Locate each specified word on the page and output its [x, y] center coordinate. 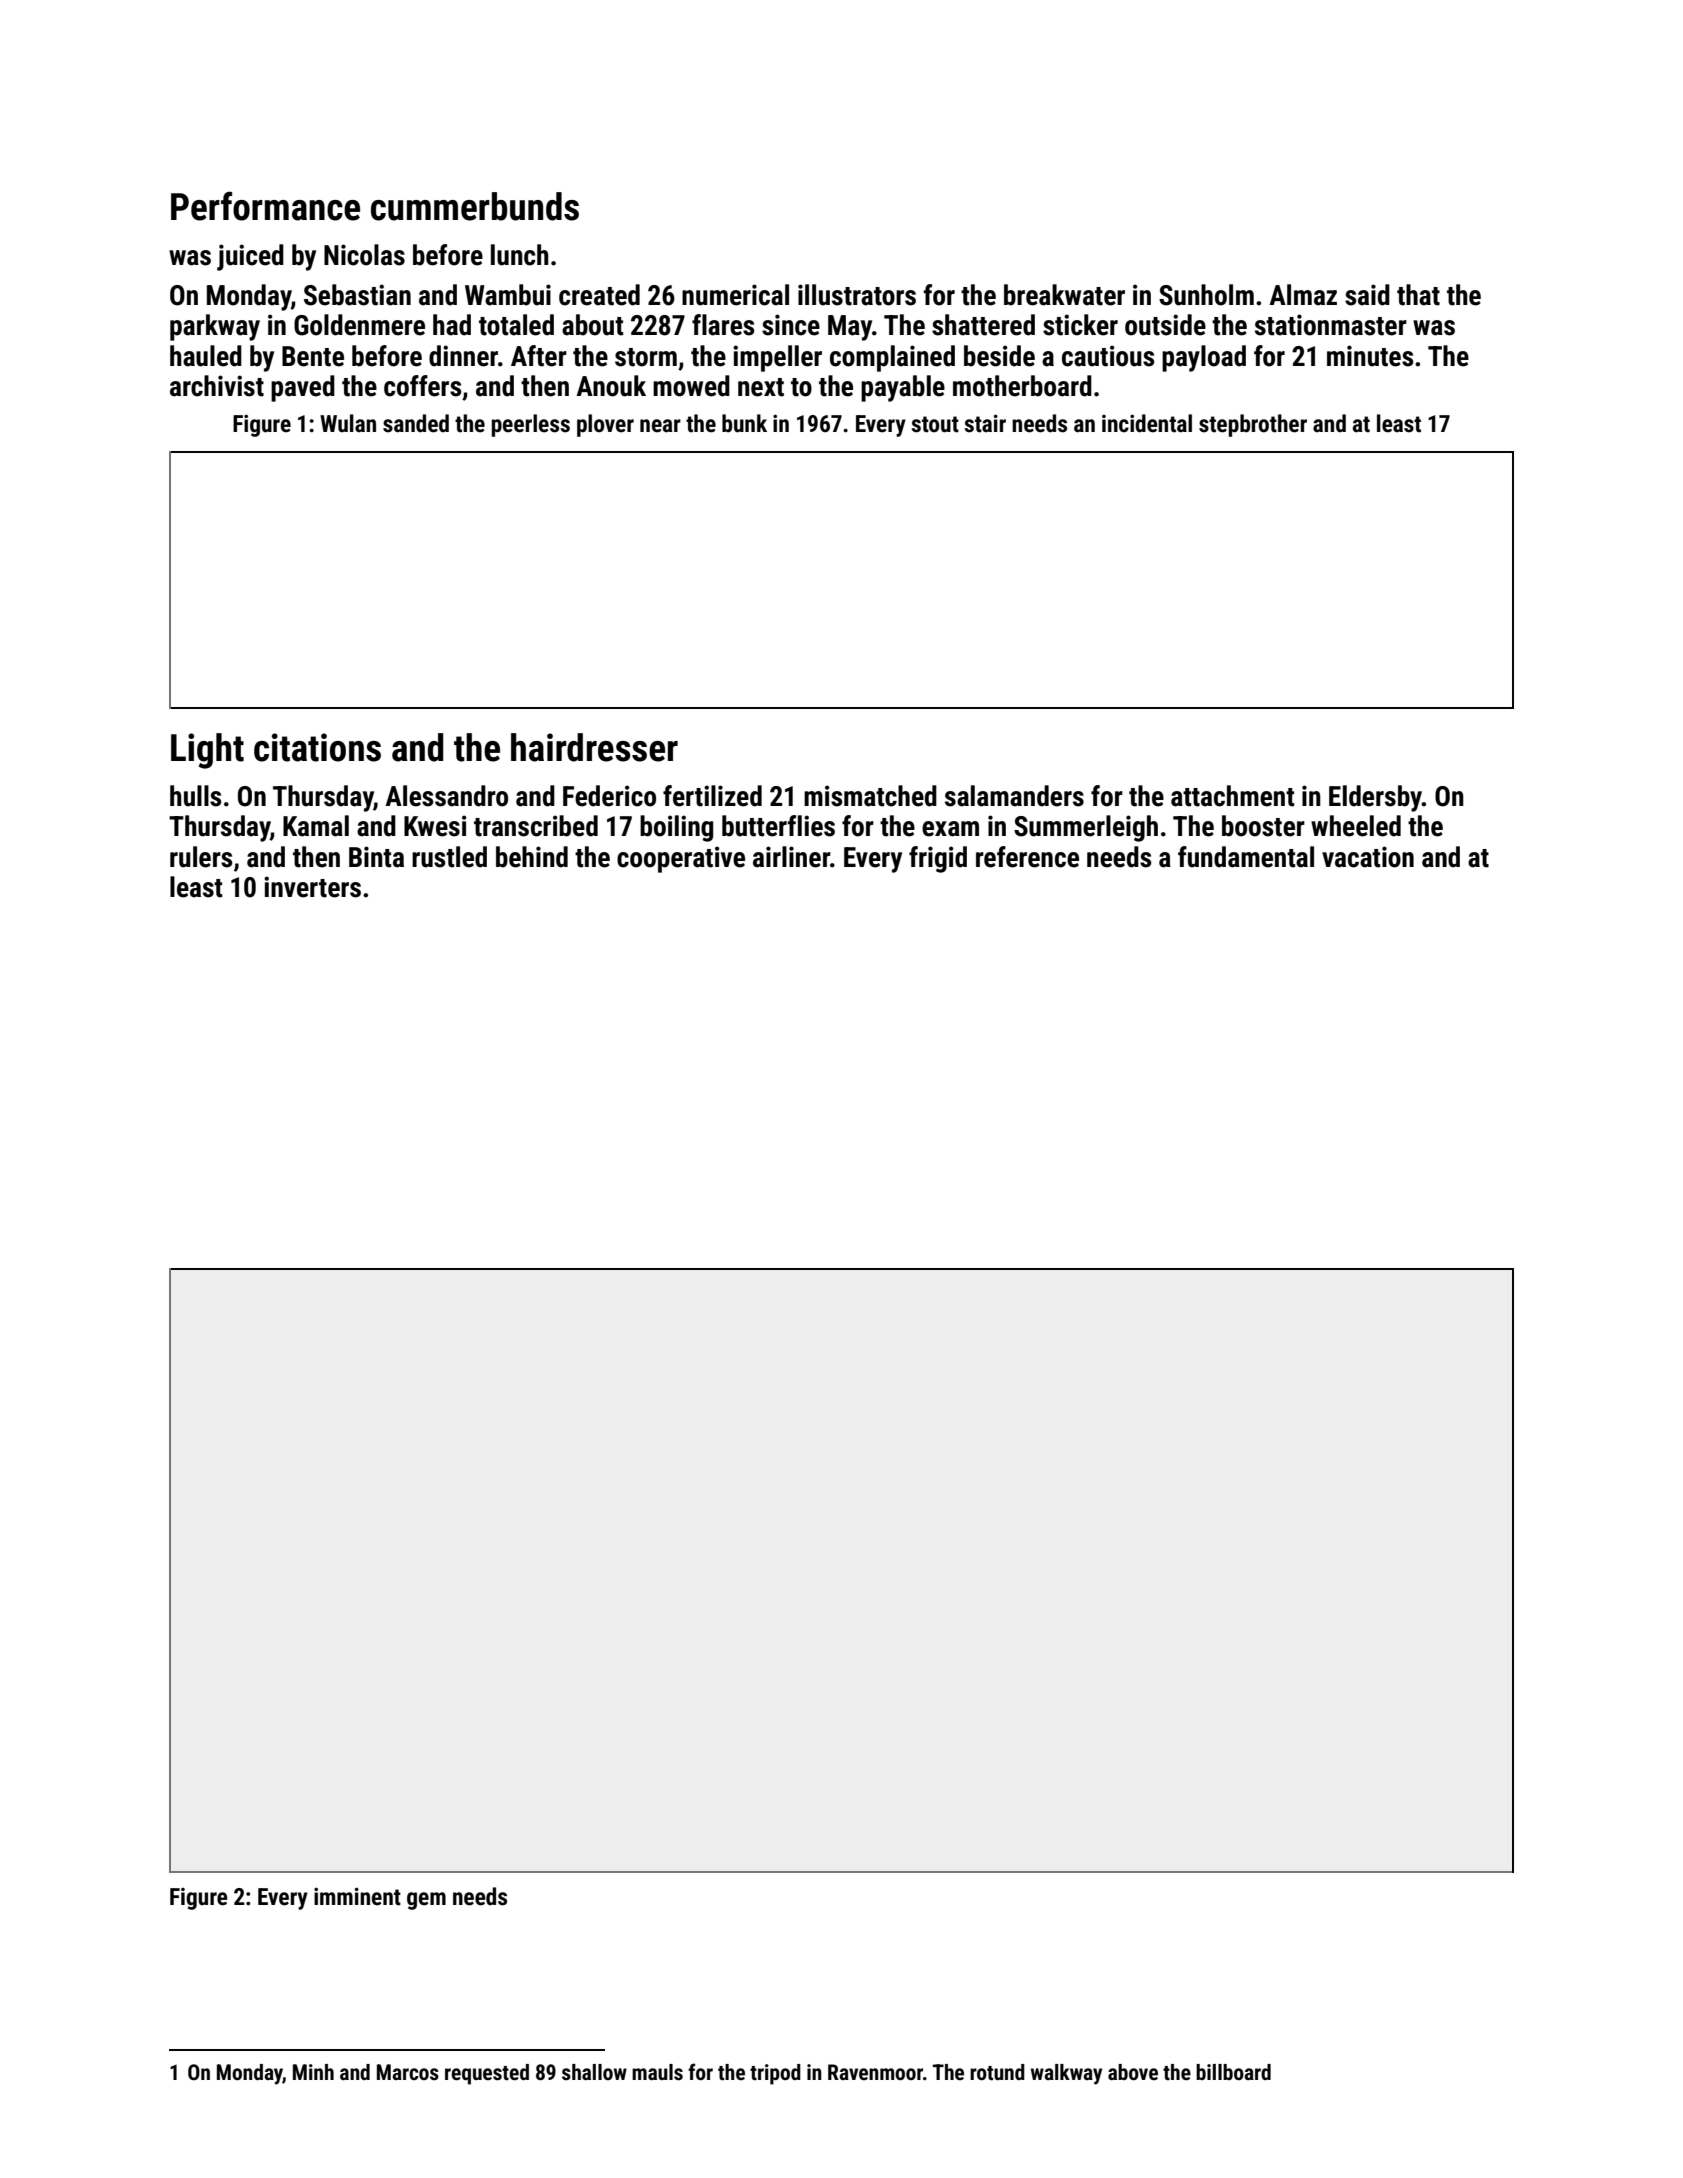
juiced [250, 257]
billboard [1233, 2072]
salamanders [1014, 796]
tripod [775, 2074]
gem [426, 1901]
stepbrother [1253, 425]
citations [317, 747]
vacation [1368, 857]
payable [903, 388]
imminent [357, 1896]
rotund [997, 2072]
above [1133, 2072]
